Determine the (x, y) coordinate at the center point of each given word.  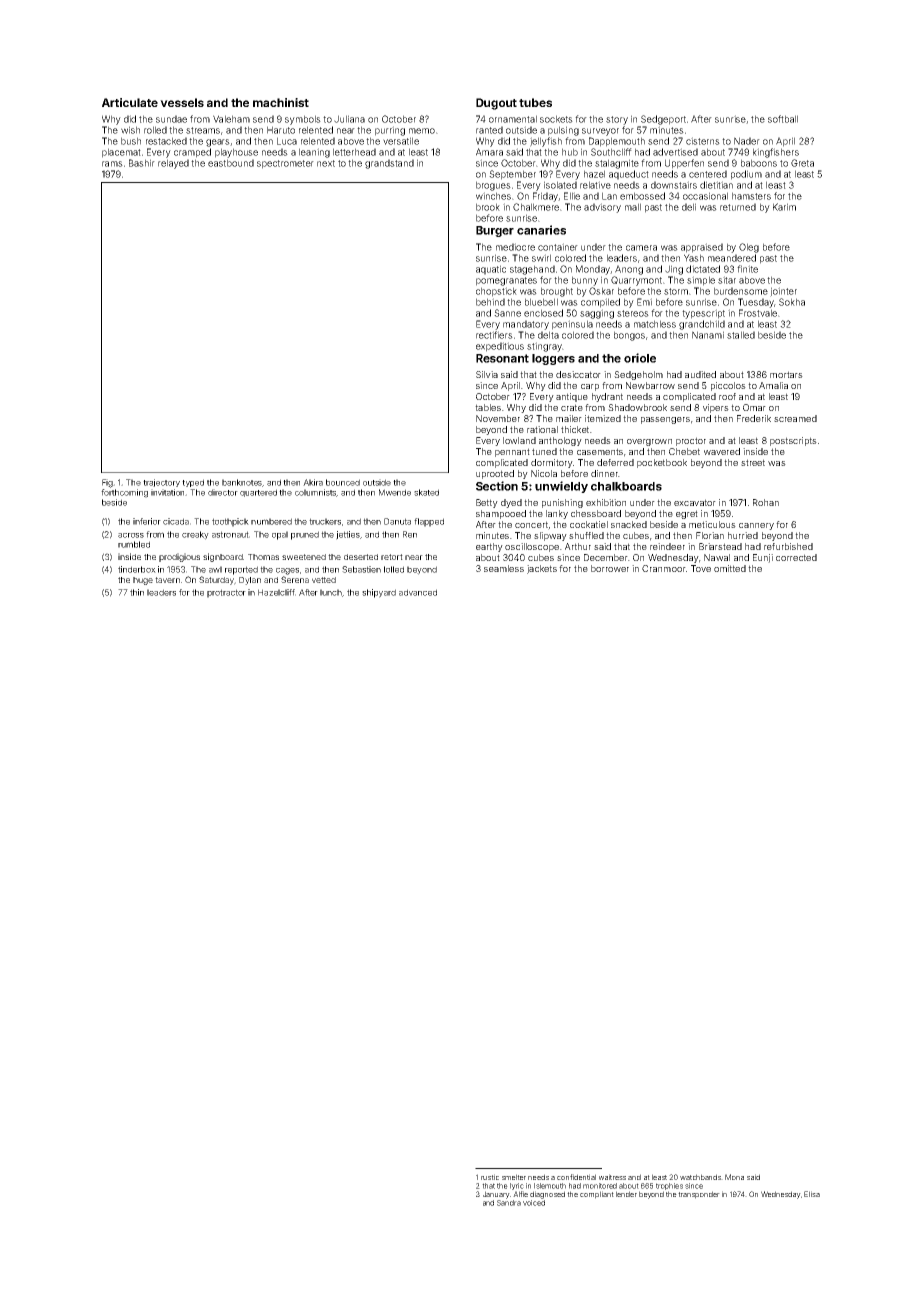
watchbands (701, 1177)
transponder (699, 1195)
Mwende (395, 492)
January (496, 1195)
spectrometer (285, 164)
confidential (576, 1177)
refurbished (788, 546)
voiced (534, 1203)
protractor (226, 593)
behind (490, 302)
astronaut (230, 534)
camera (641, 248)
